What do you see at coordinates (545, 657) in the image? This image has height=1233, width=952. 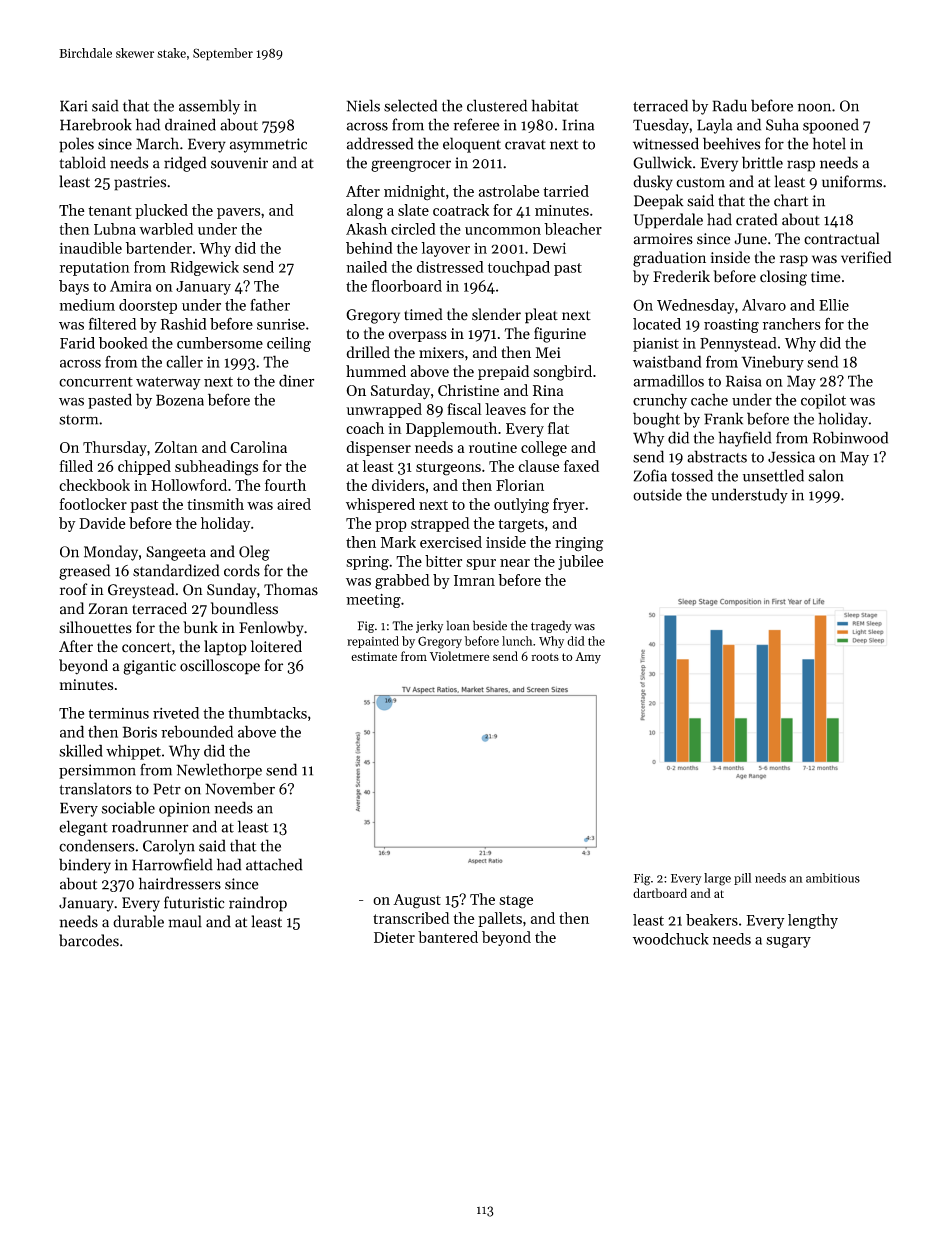 I see `roots` at bounding box center [545, 657].
